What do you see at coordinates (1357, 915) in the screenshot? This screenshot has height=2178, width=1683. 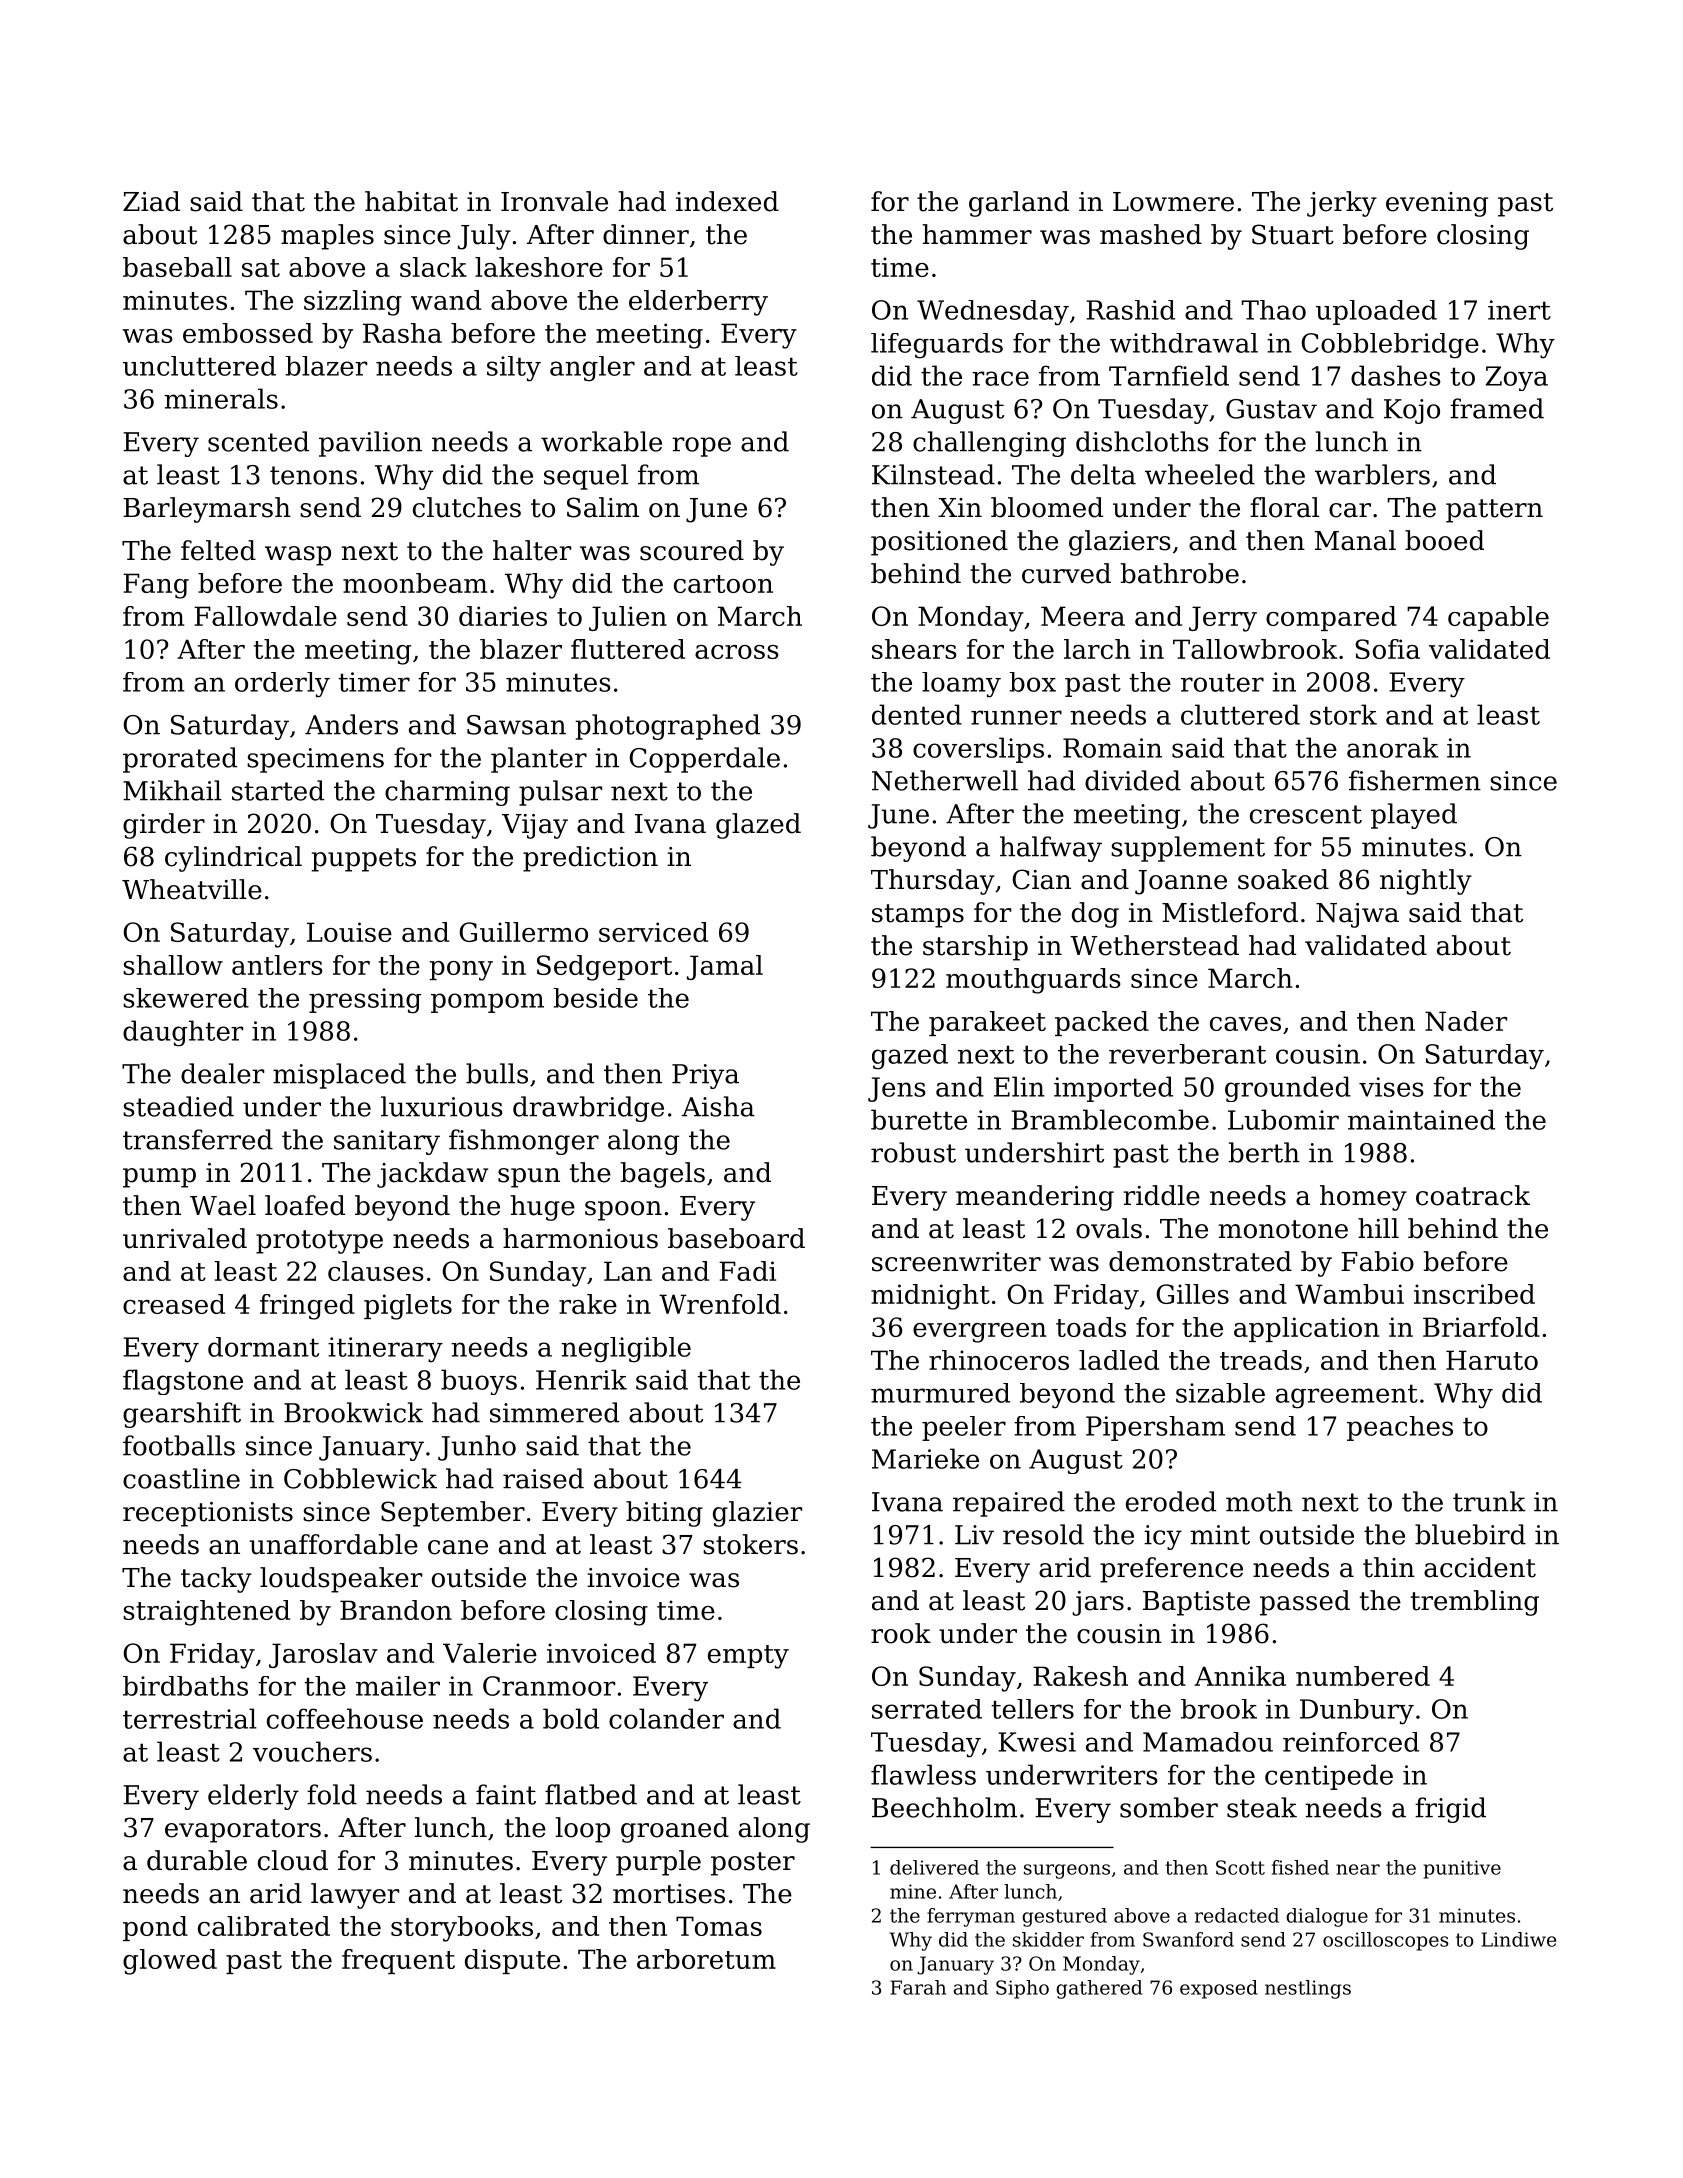 I see `Najwa` at bounding box center [1357, 915].
